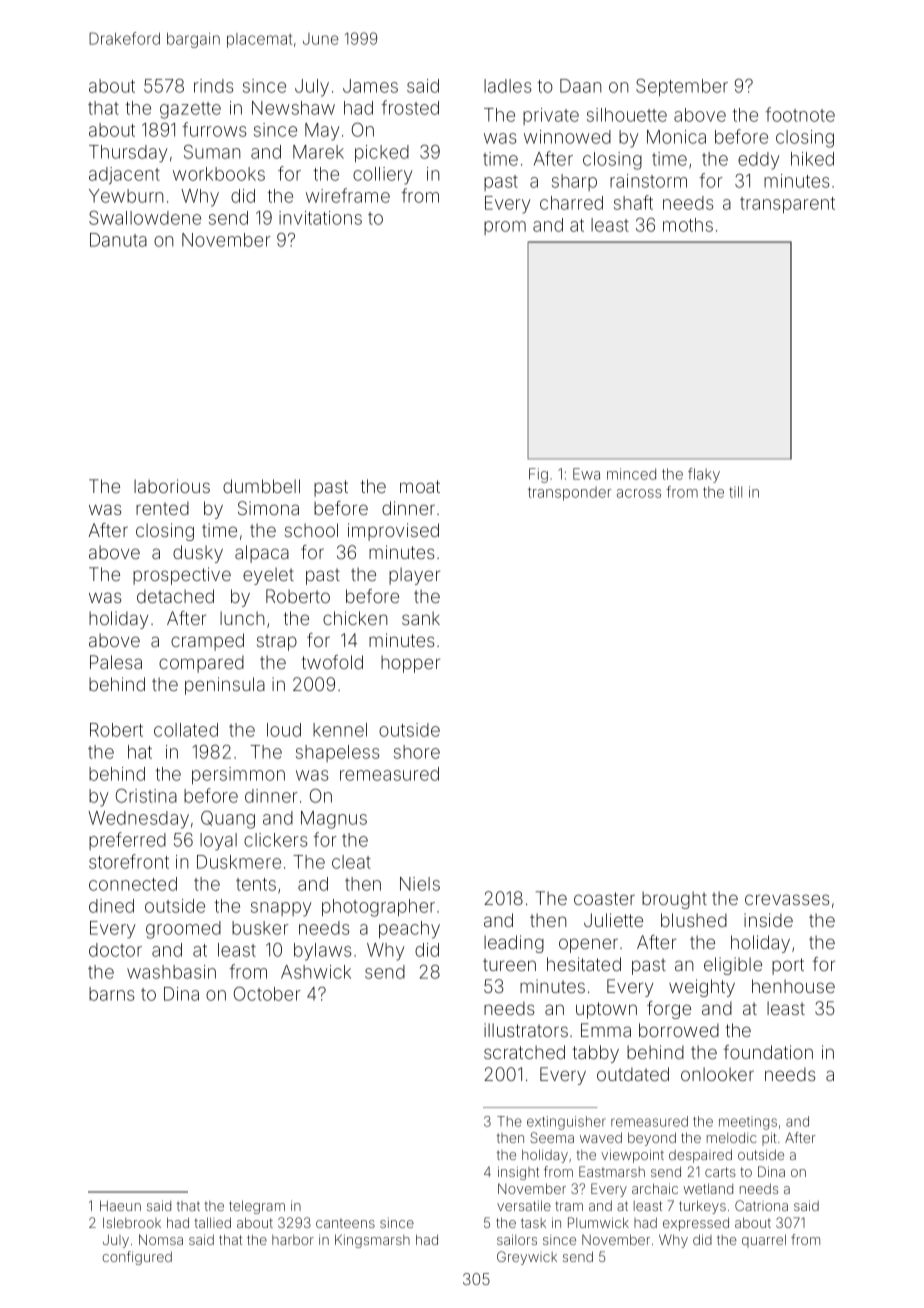 The width and height of the document is (924, 1308). I want to click on crevasses, so click(787, 899).
